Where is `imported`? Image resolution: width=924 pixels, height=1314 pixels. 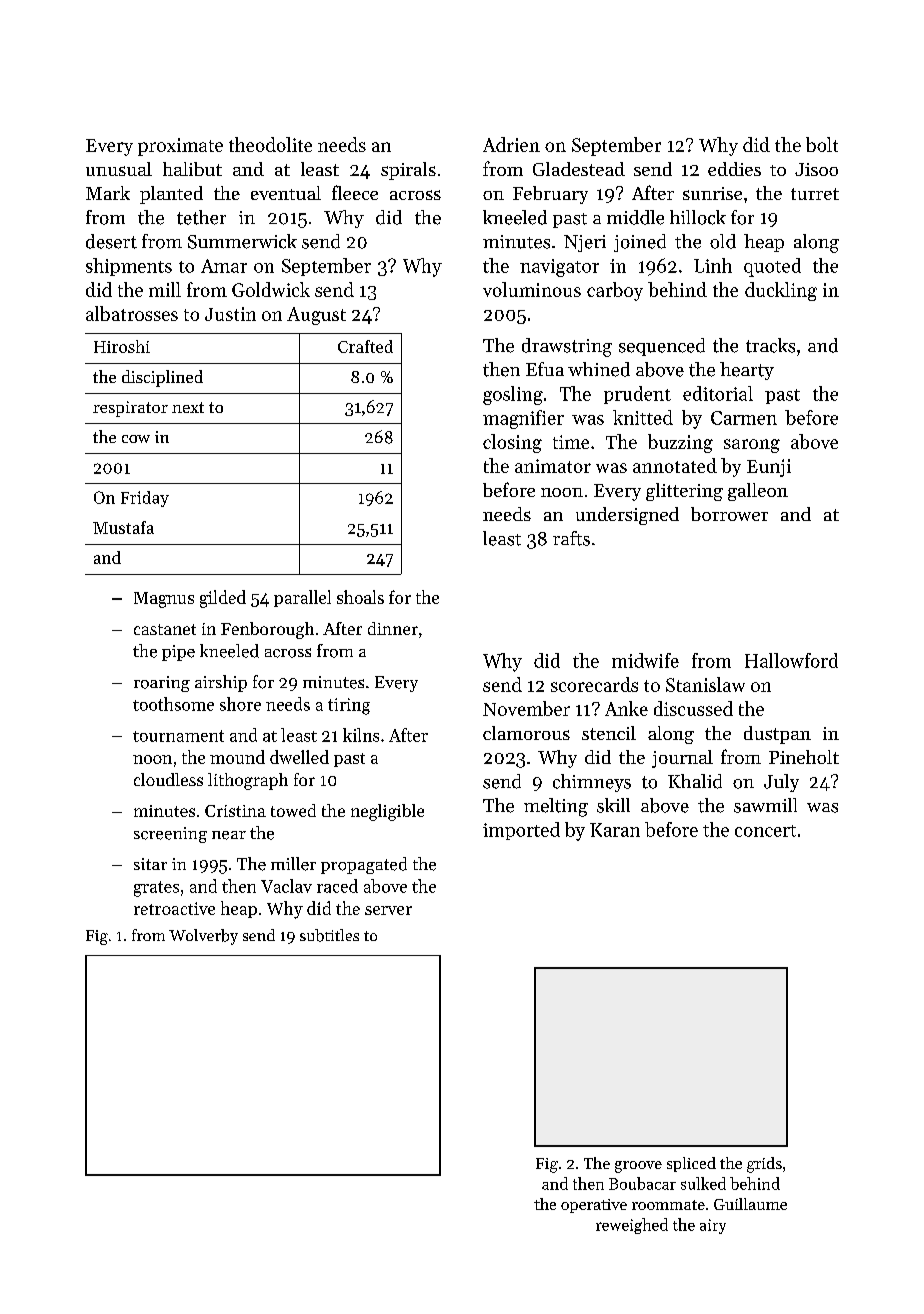 imported is located at coordinates (521, 831).
